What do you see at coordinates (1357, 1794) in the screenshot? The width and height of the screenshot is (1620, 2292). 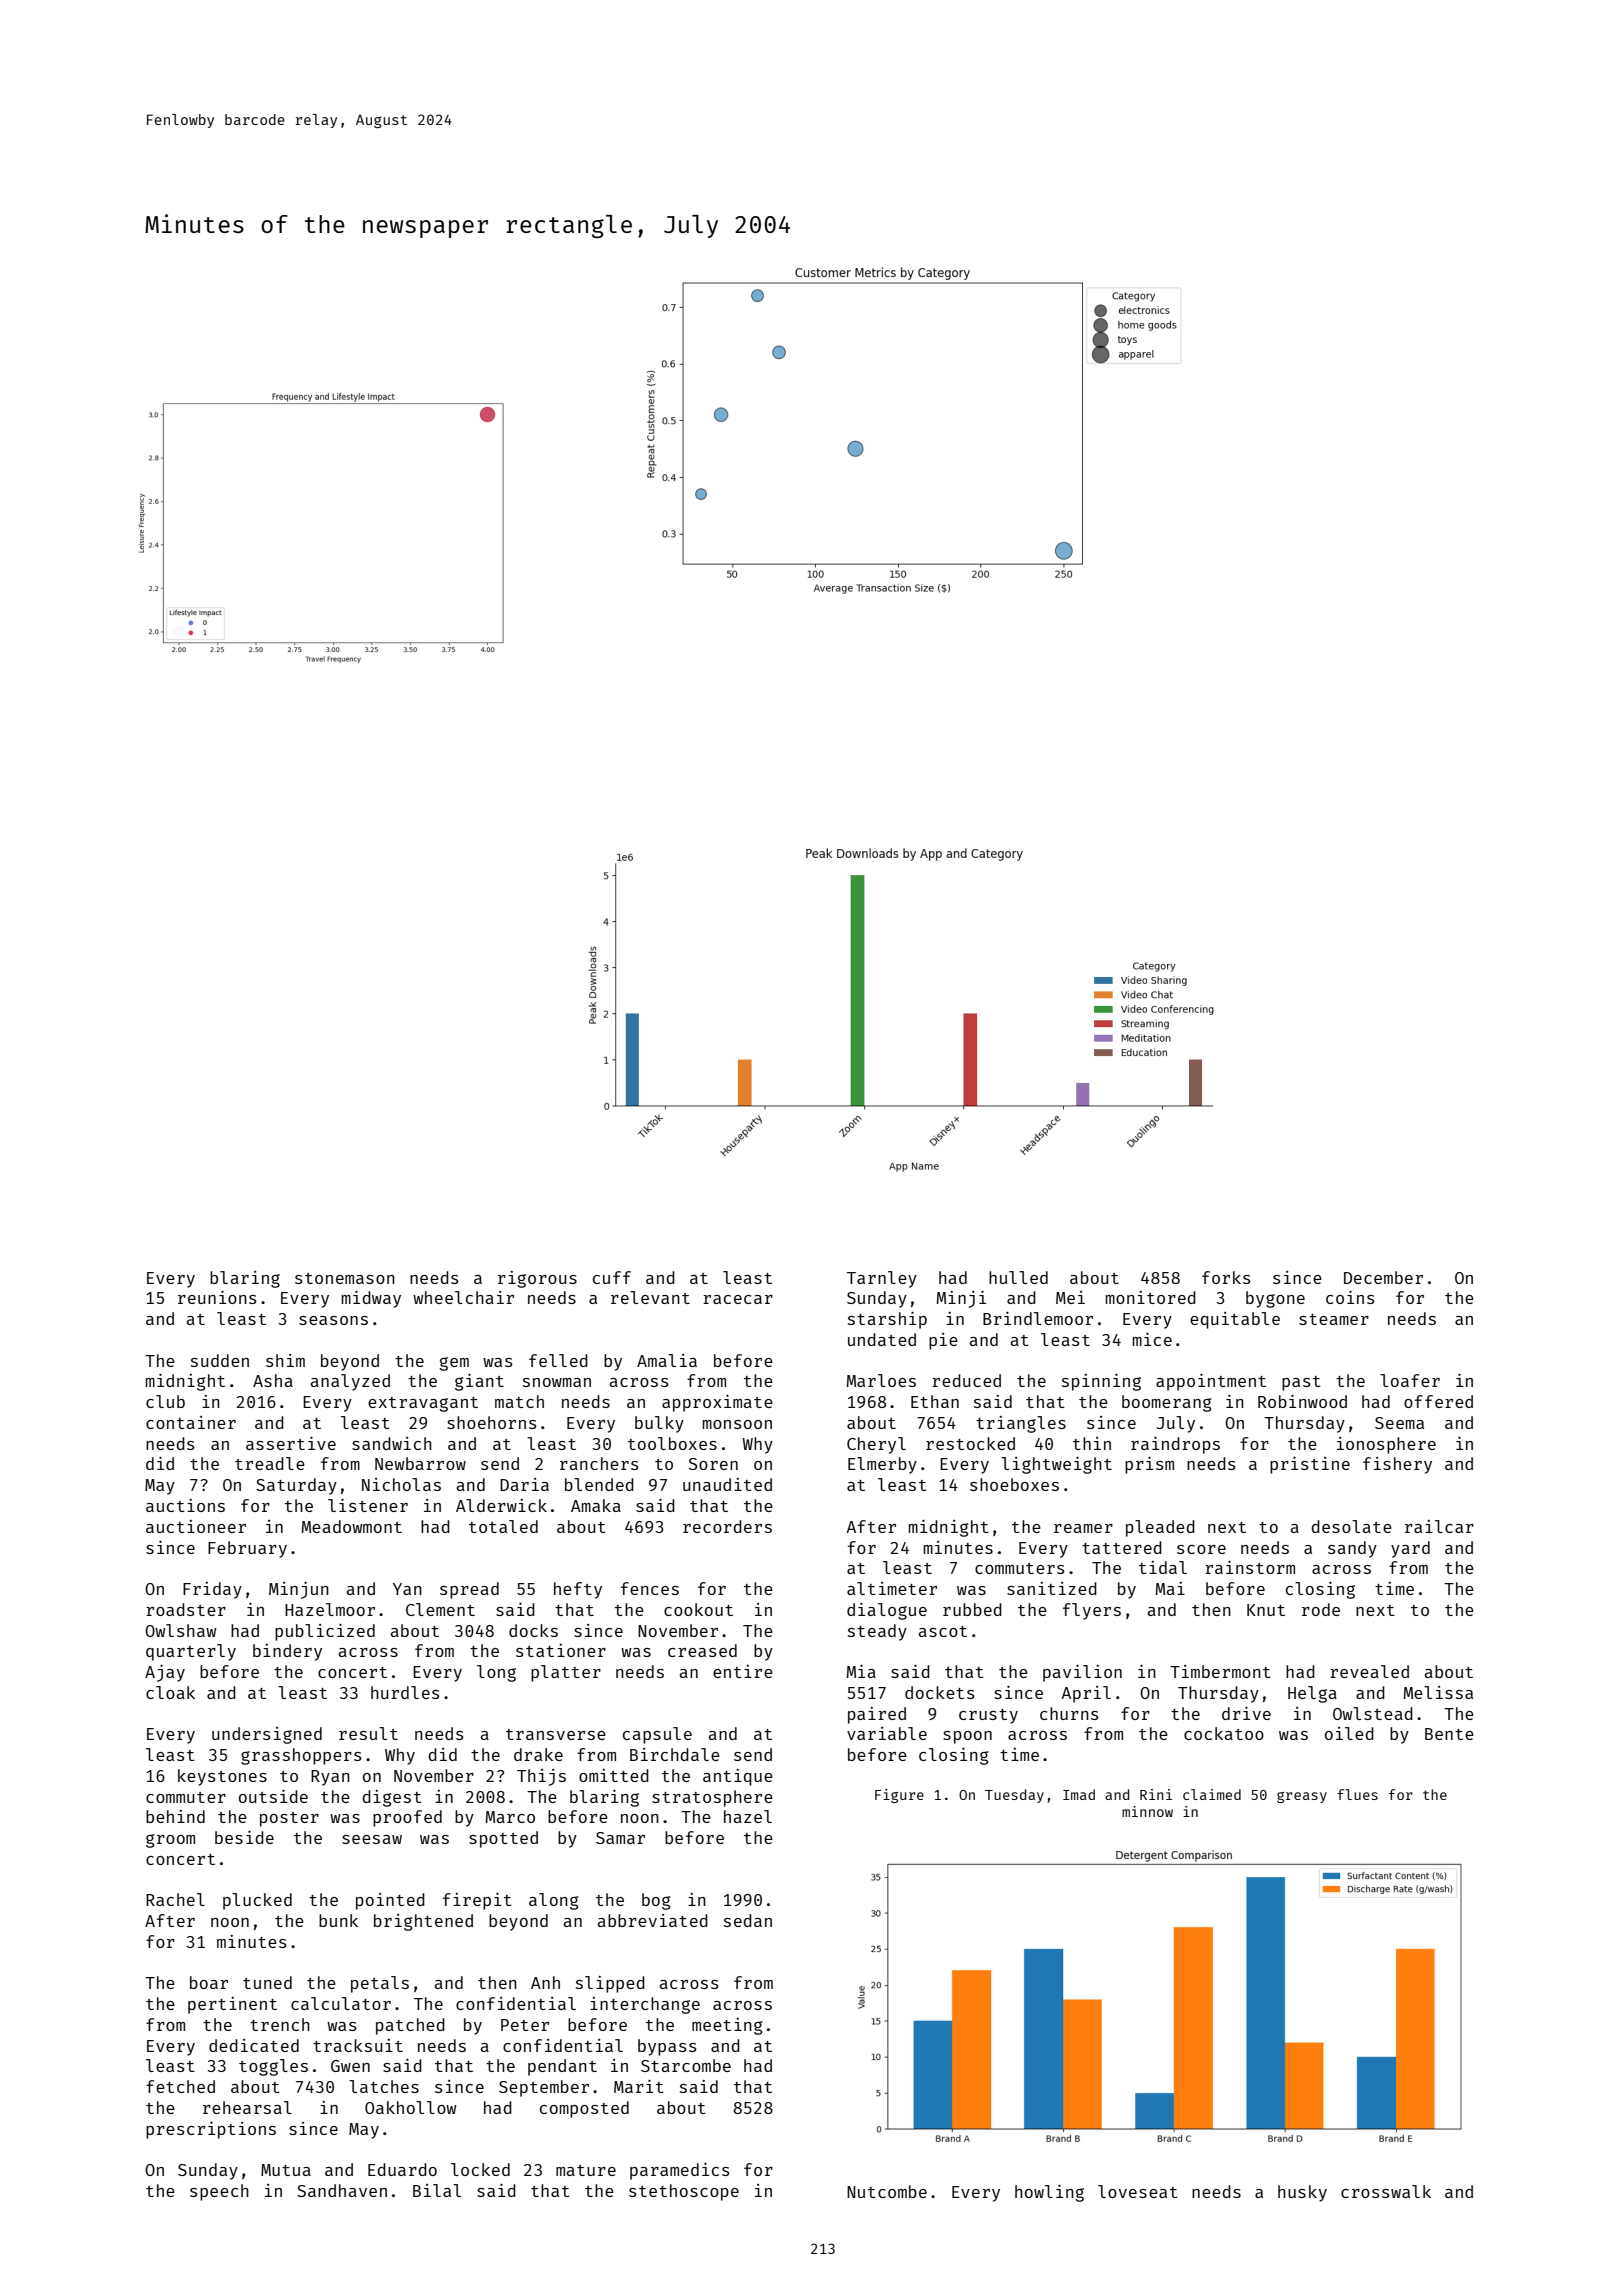 I see `flues` at bounding box center [1357, 1794].
